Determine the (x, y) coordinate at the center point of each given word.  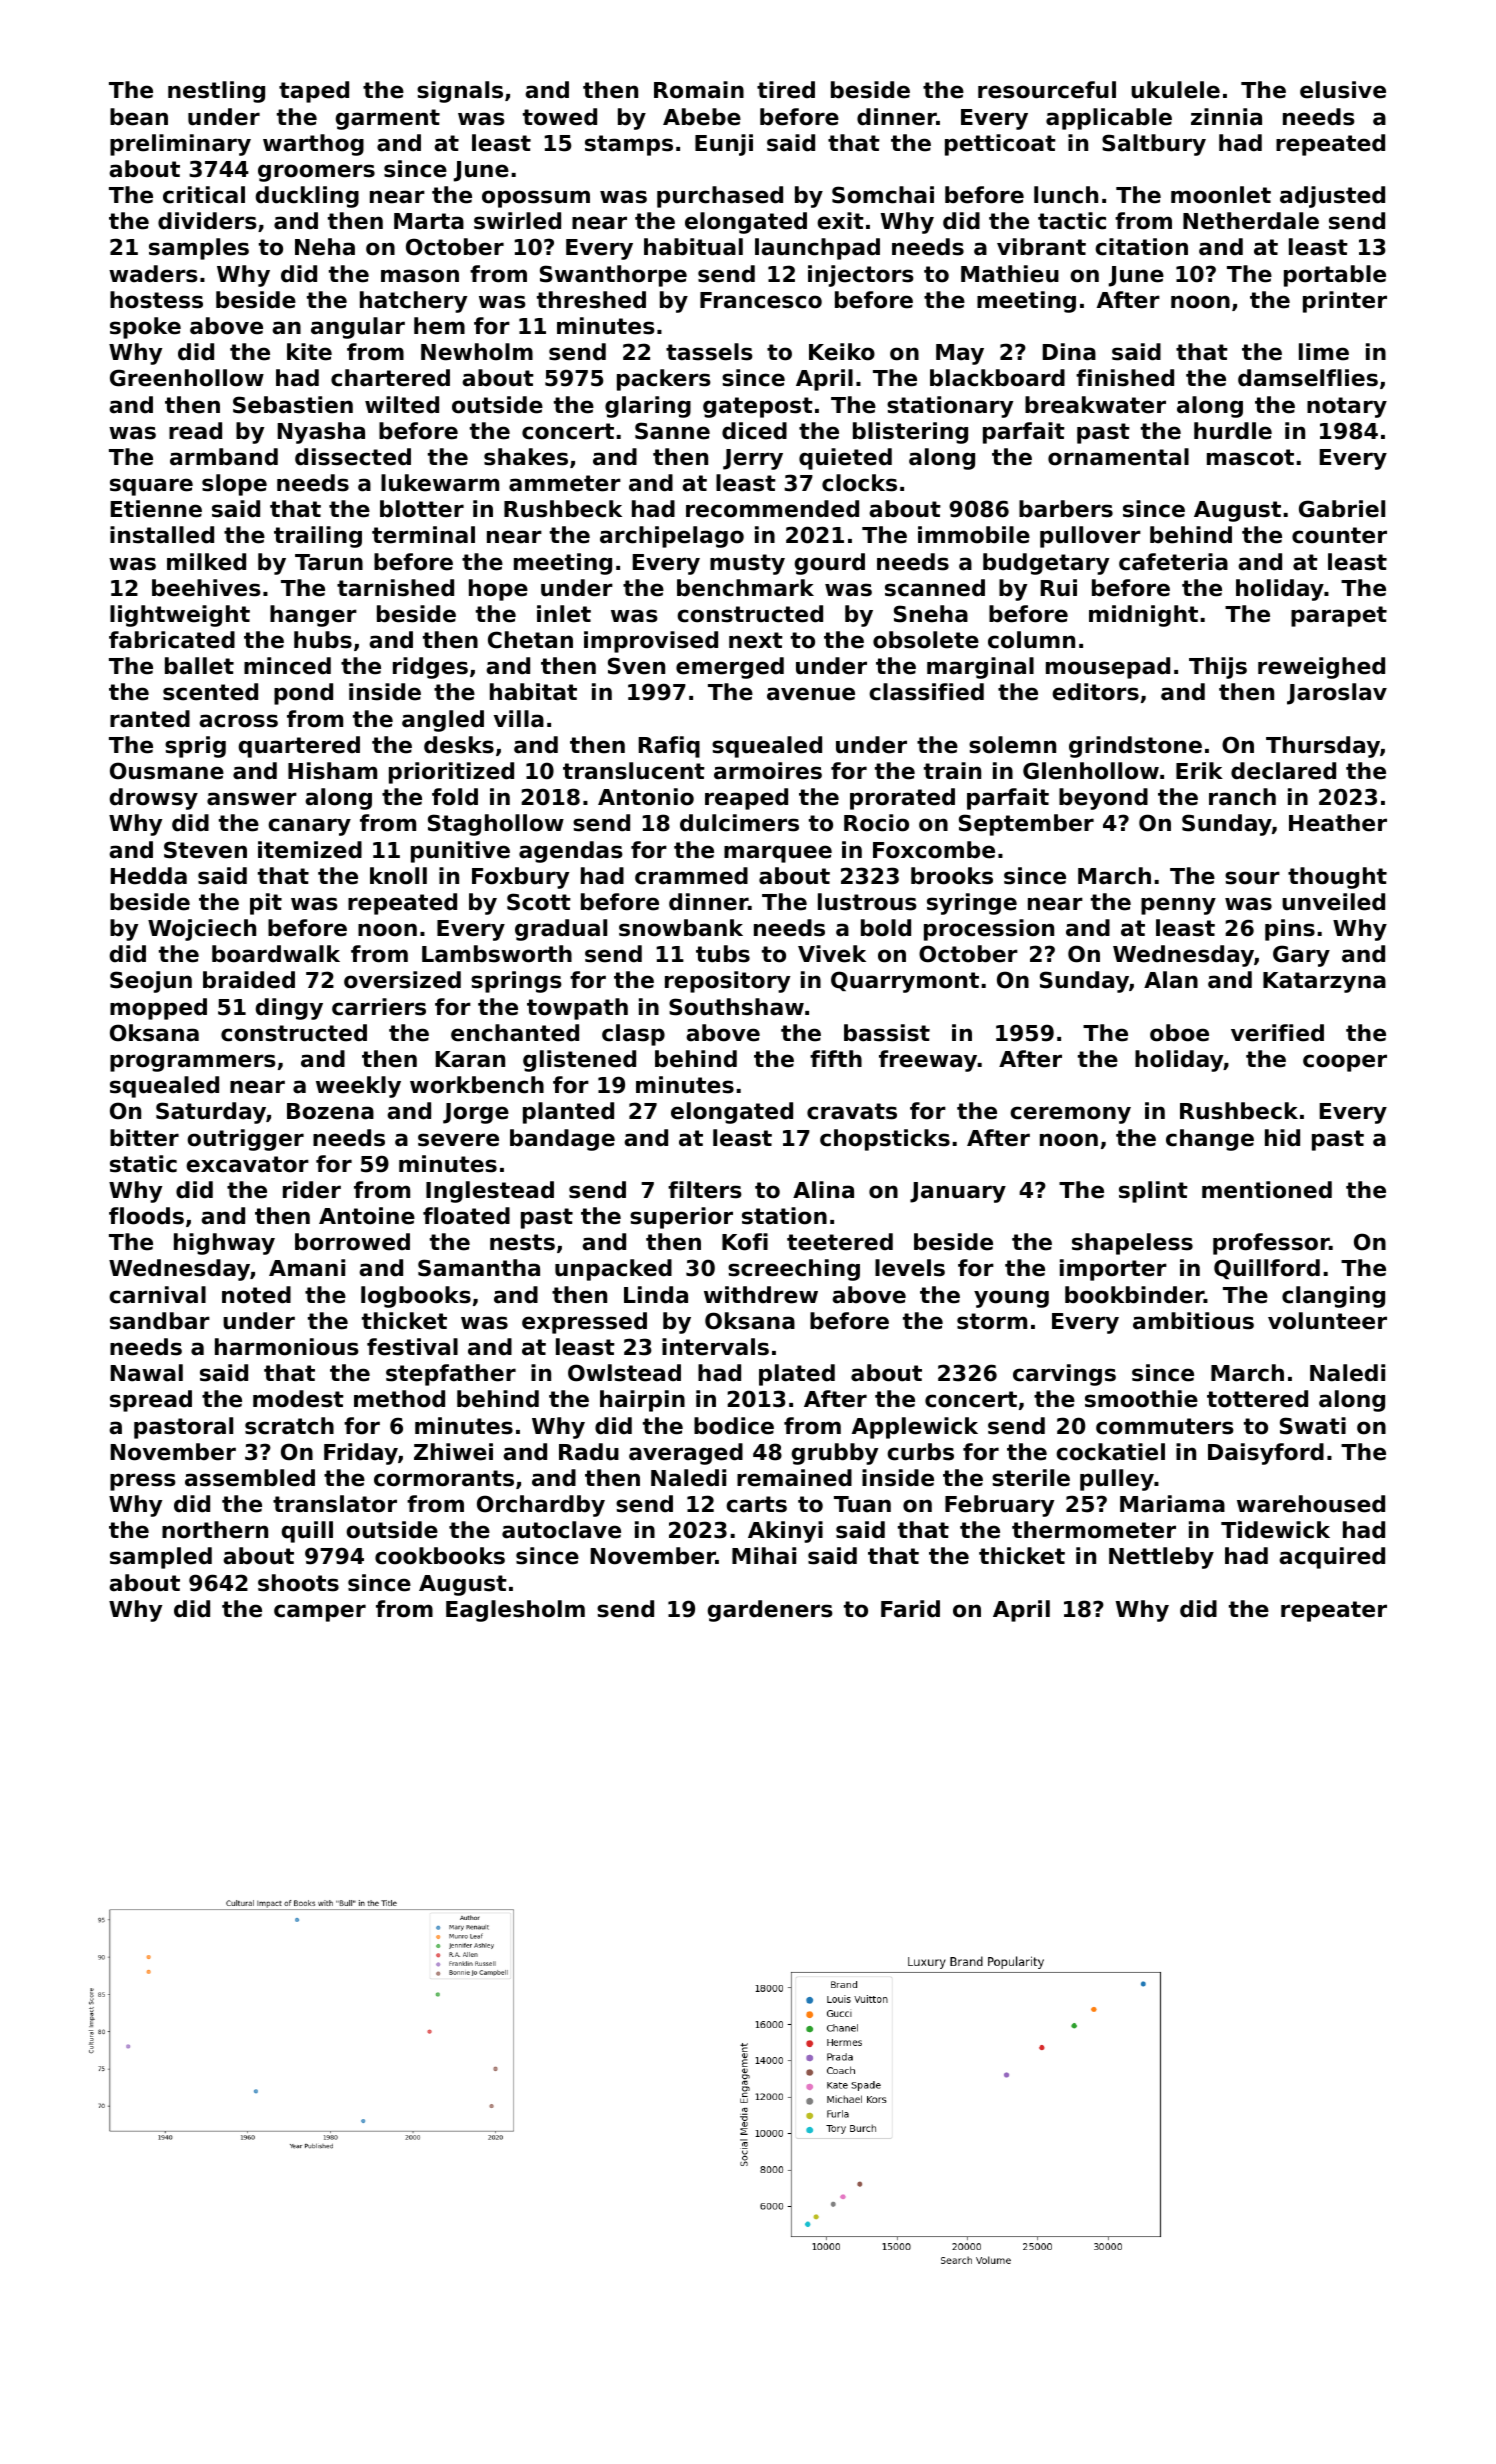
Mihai (764, 1556)
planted (568, 1113)
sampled (161, 1558)
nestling (216, 92)
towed (560, 117)
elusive (1343, 90)
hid (1282, 1138)
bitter (144, 1138)
